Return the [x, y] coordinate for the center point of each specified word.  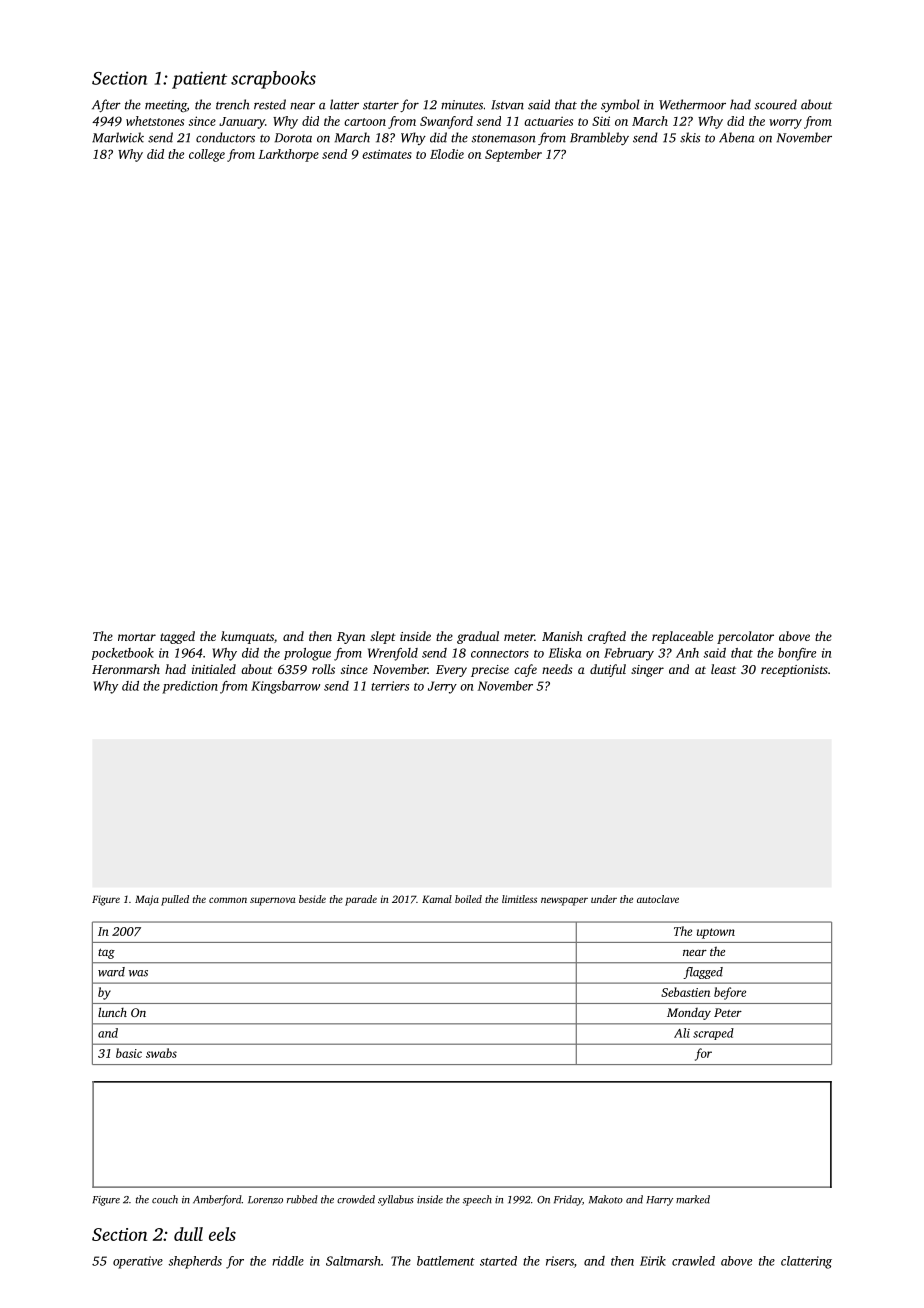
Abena [737, 137]
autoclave [658, 899]
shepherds [195, 1262]
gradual [478, 637]
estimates [387, 154]
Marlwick [118, 137]
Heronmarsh [126, 669]
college [207, 155]
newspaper [564, 901]
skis [690, 137]
